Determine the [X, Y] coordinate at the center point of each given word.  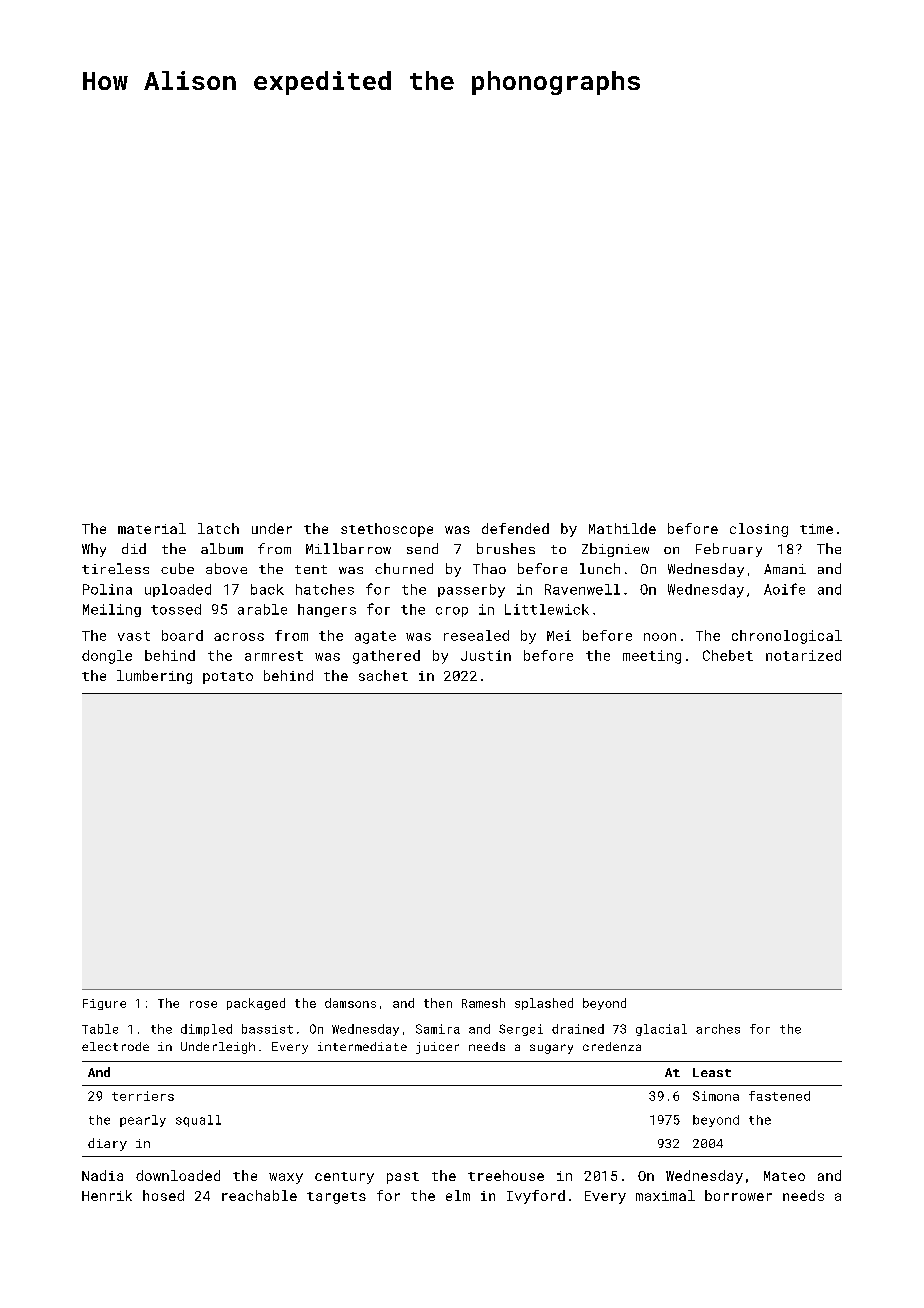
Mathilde [622, 528]
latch [218, 528]
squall [198, 1121]
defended [515, 528]
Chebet [728, 655]
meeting [652, 657]
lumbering [154, 677]
